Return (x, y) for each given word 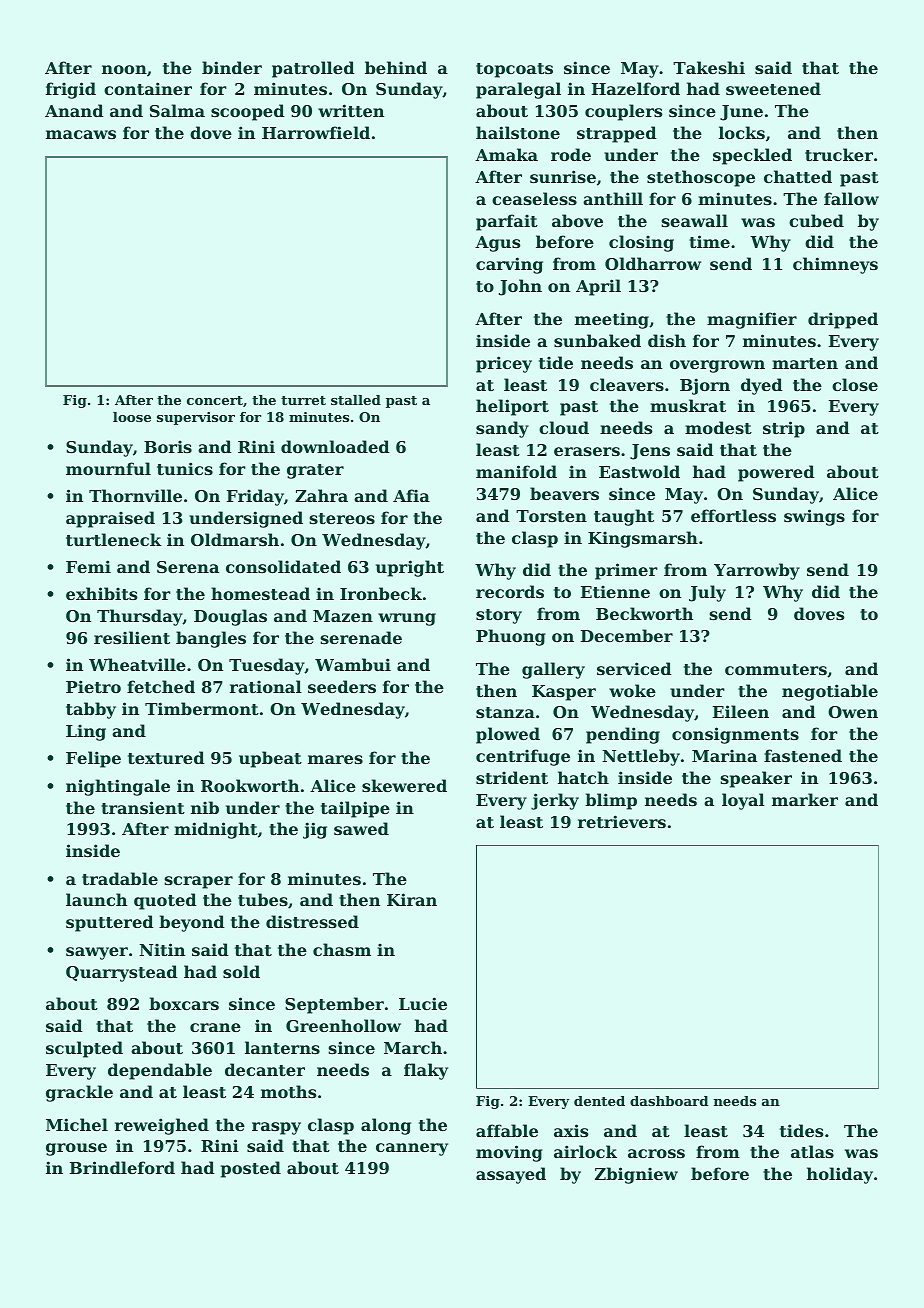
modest (718, 427)
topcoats (514, 70)
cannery (412, 1149)
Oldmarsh (235, 539)
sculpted (84, 1049)
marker (805, 799)
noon (124, 69)
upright (410, 568)
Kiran (412, 899)
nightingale (118, 787)
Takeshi (709, 67)
